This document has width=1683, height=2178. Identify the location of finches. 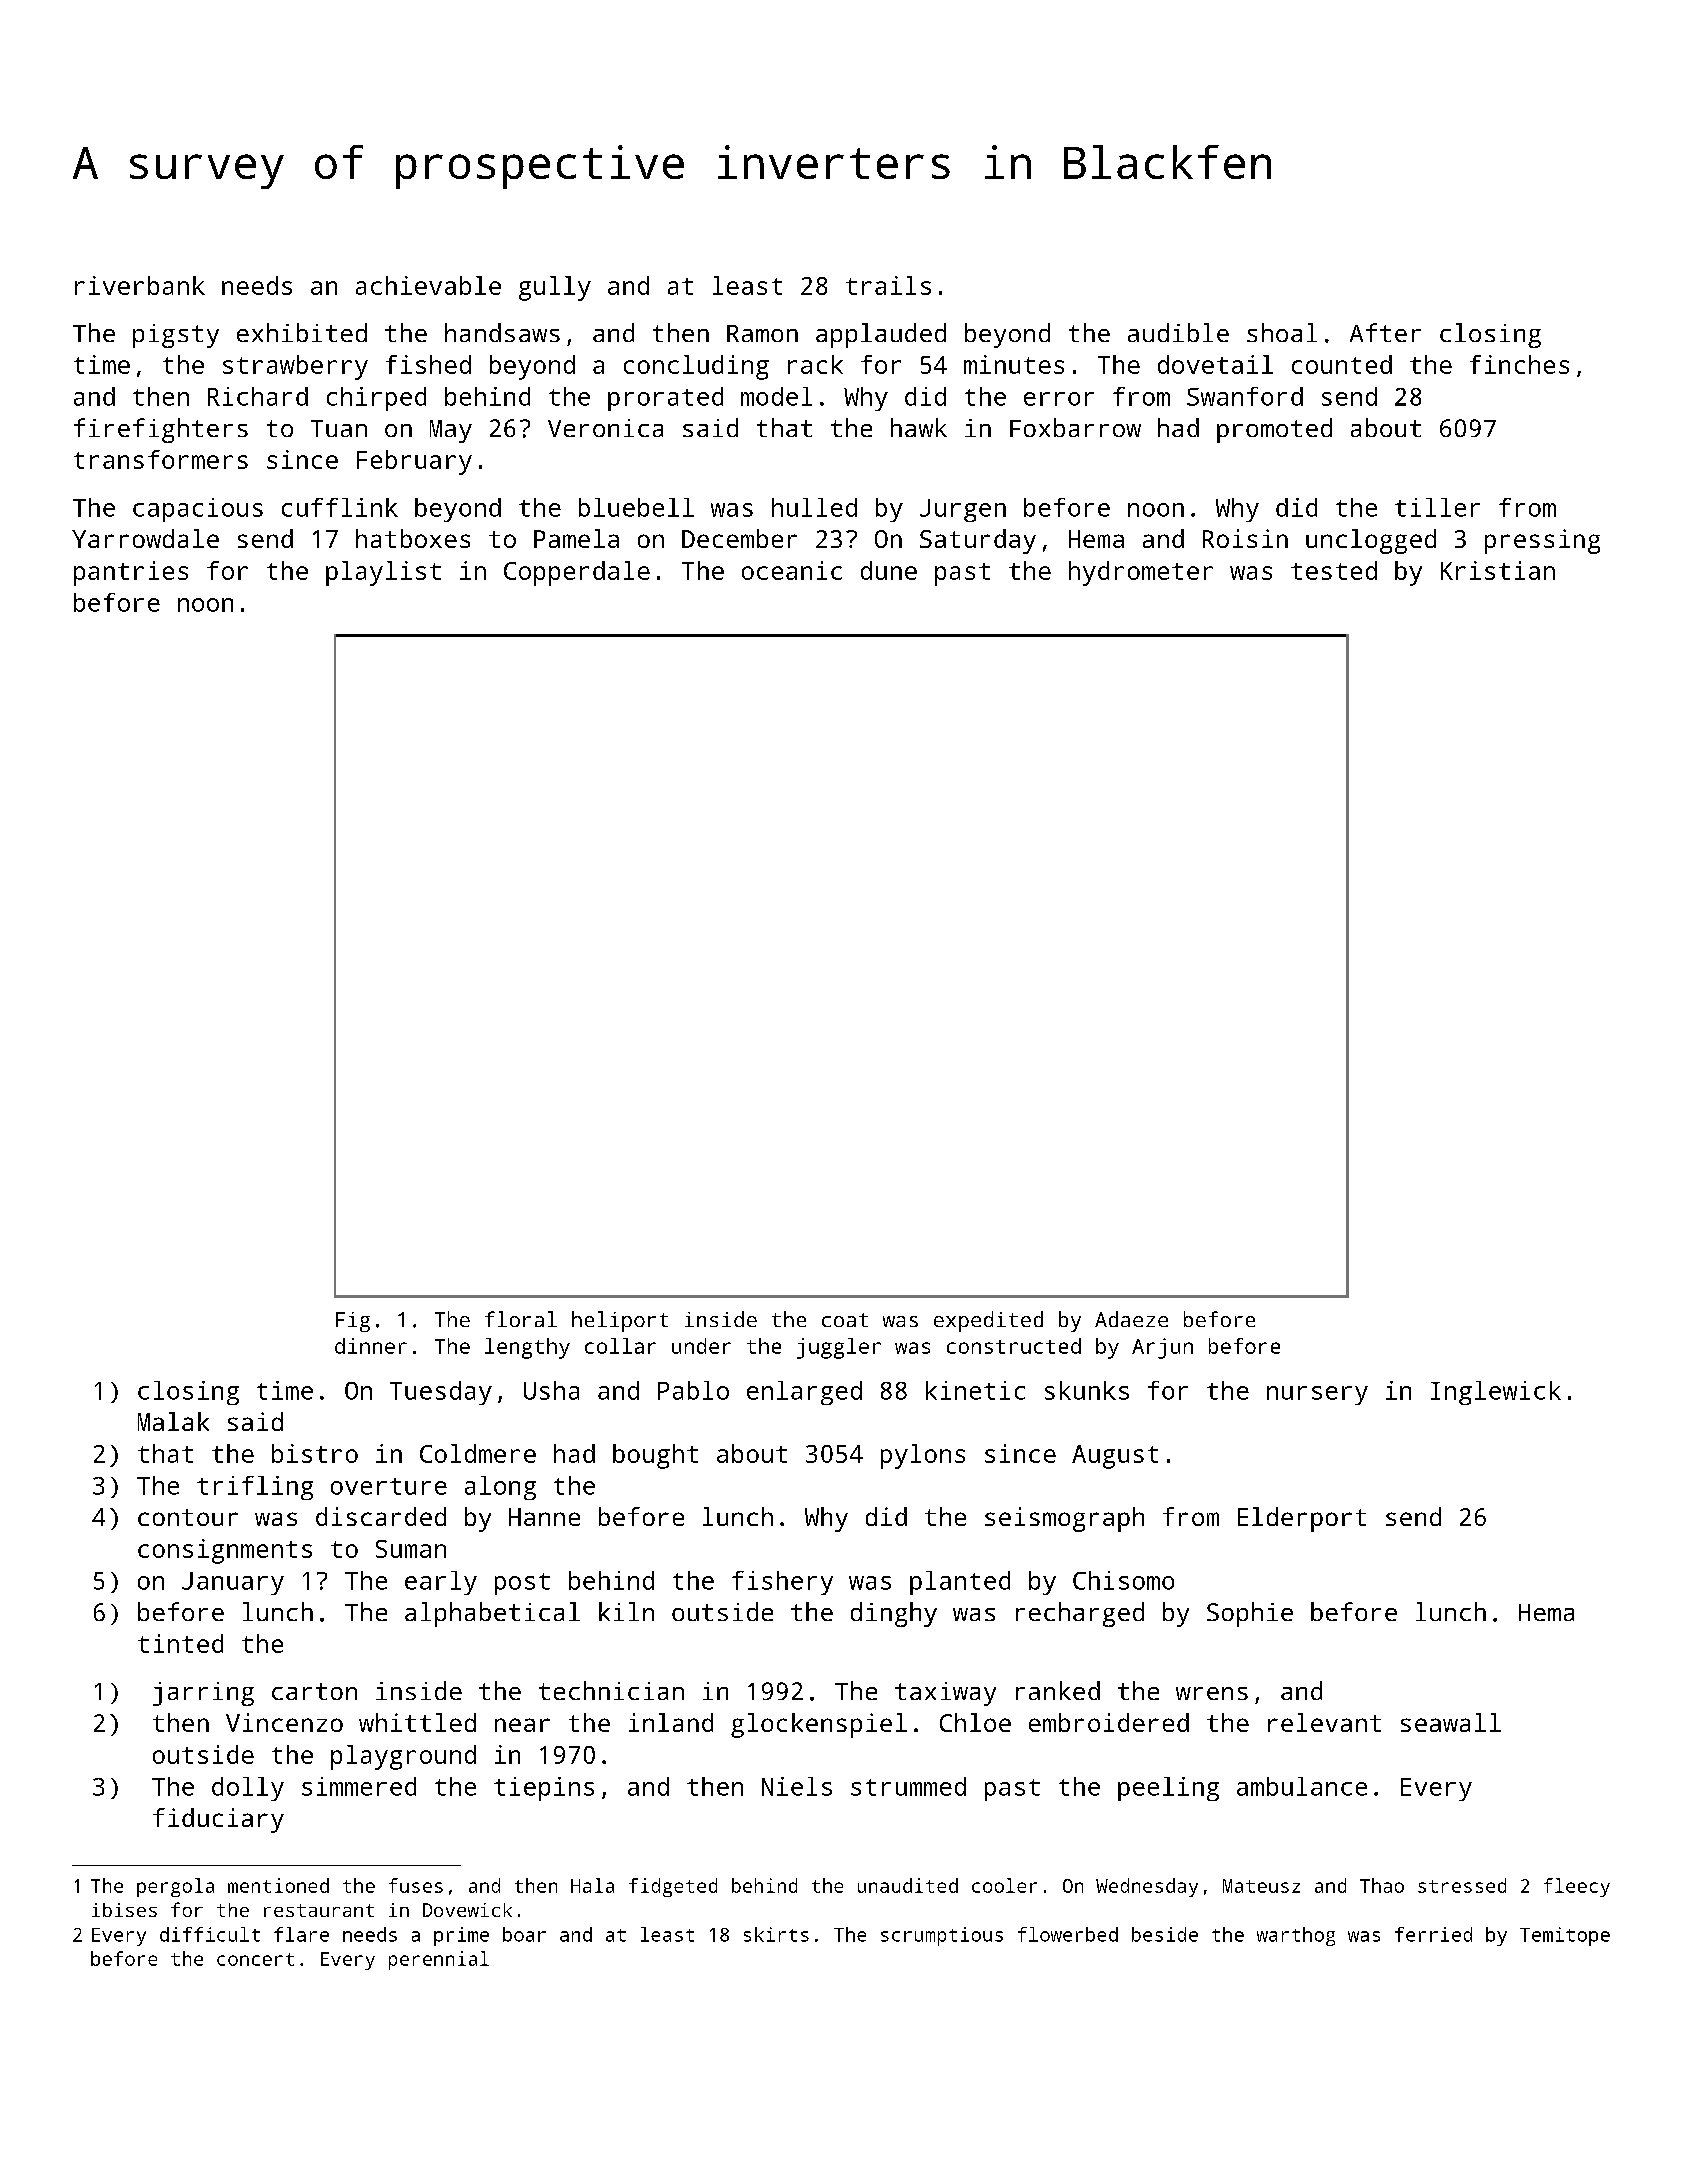
(1519, 364).
